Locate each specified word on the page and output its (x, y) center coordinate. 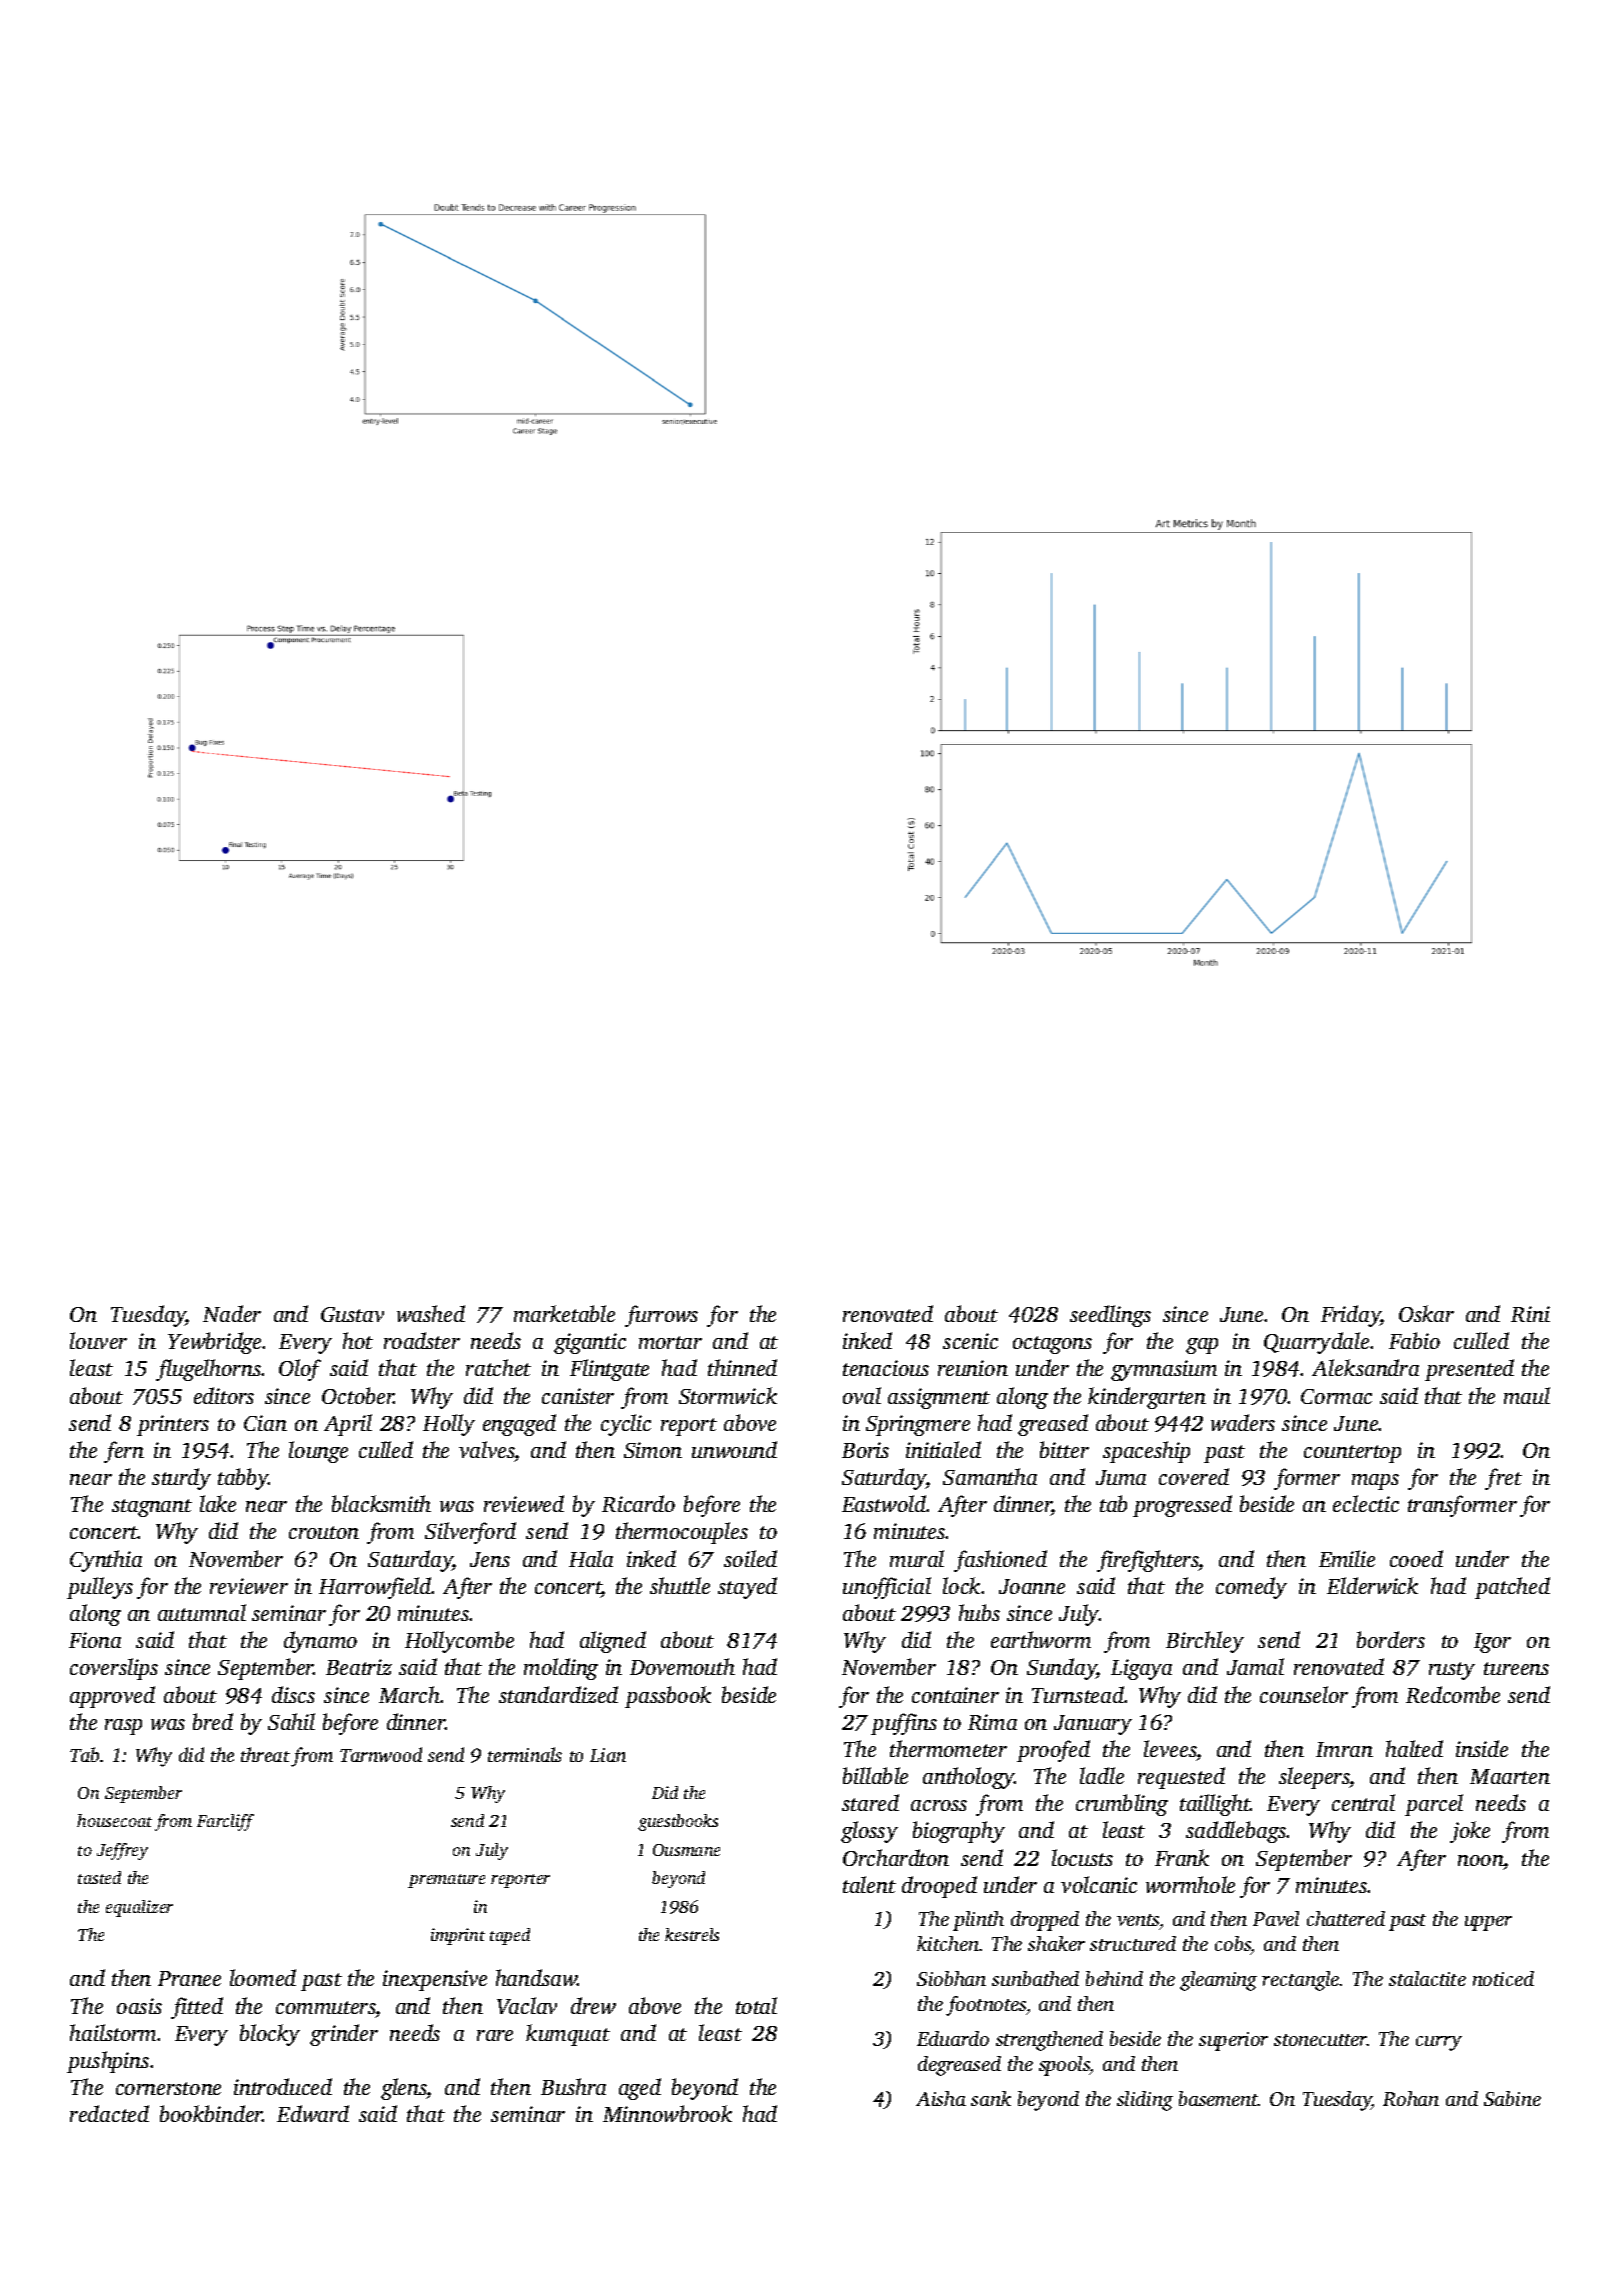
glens (404, 2089)
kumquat (568, 2035)
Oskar (1426, 1313)
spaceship (1146, 1452)
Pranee (189, 1978)
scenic (970, 1341)
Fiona (95, 1640)
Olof (300, 1370)
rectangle (1301, 1981)
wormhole (1190, 1884)
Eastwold (884, 1503)
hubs (979, 1612)
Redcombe (1453, 1694)
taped (510, 1936)
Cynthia (106, 1561)
